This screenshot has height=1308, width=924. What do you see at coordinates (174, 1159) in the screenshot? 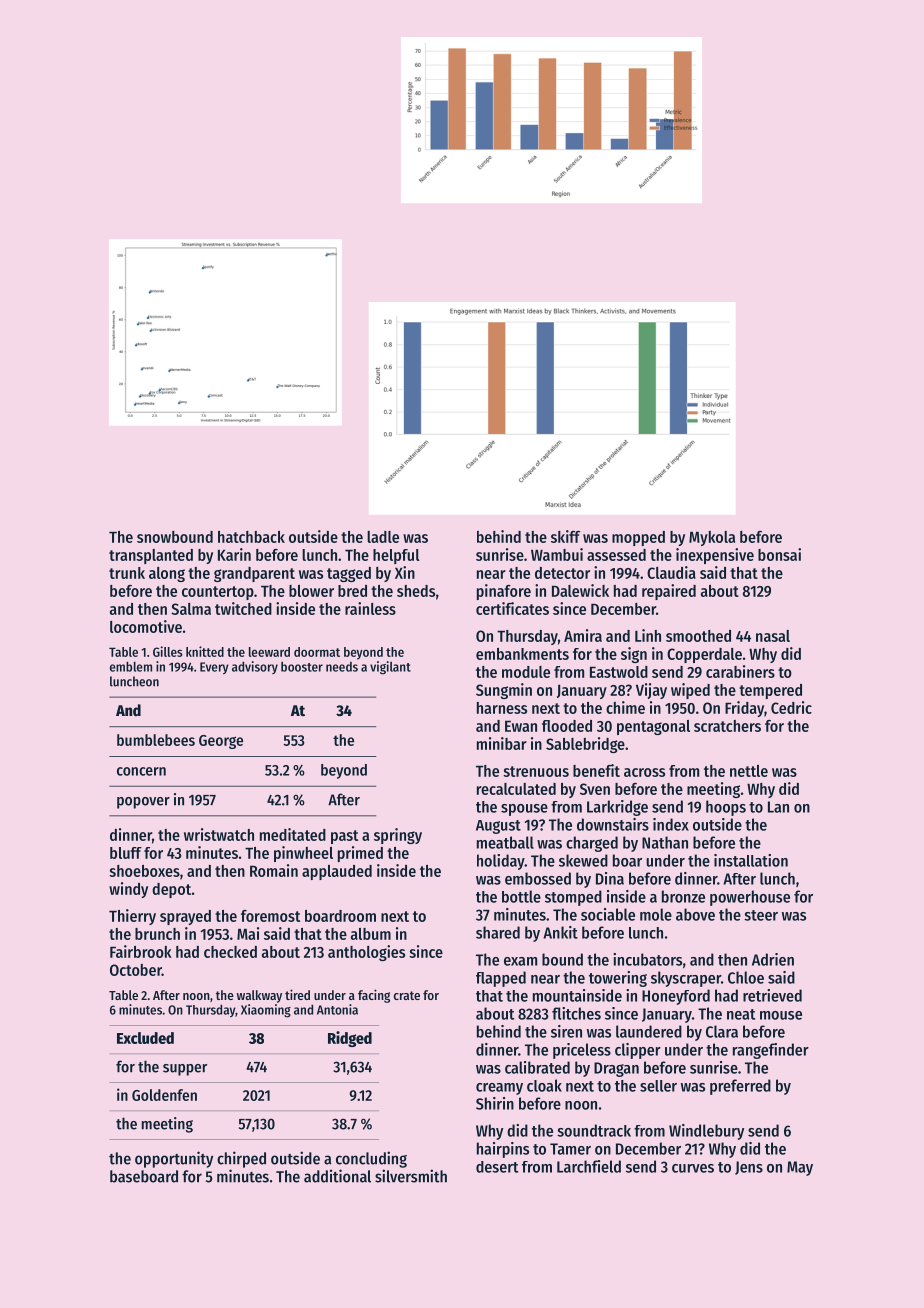
I see `opportunity` at bounding box center [174, 1159].
